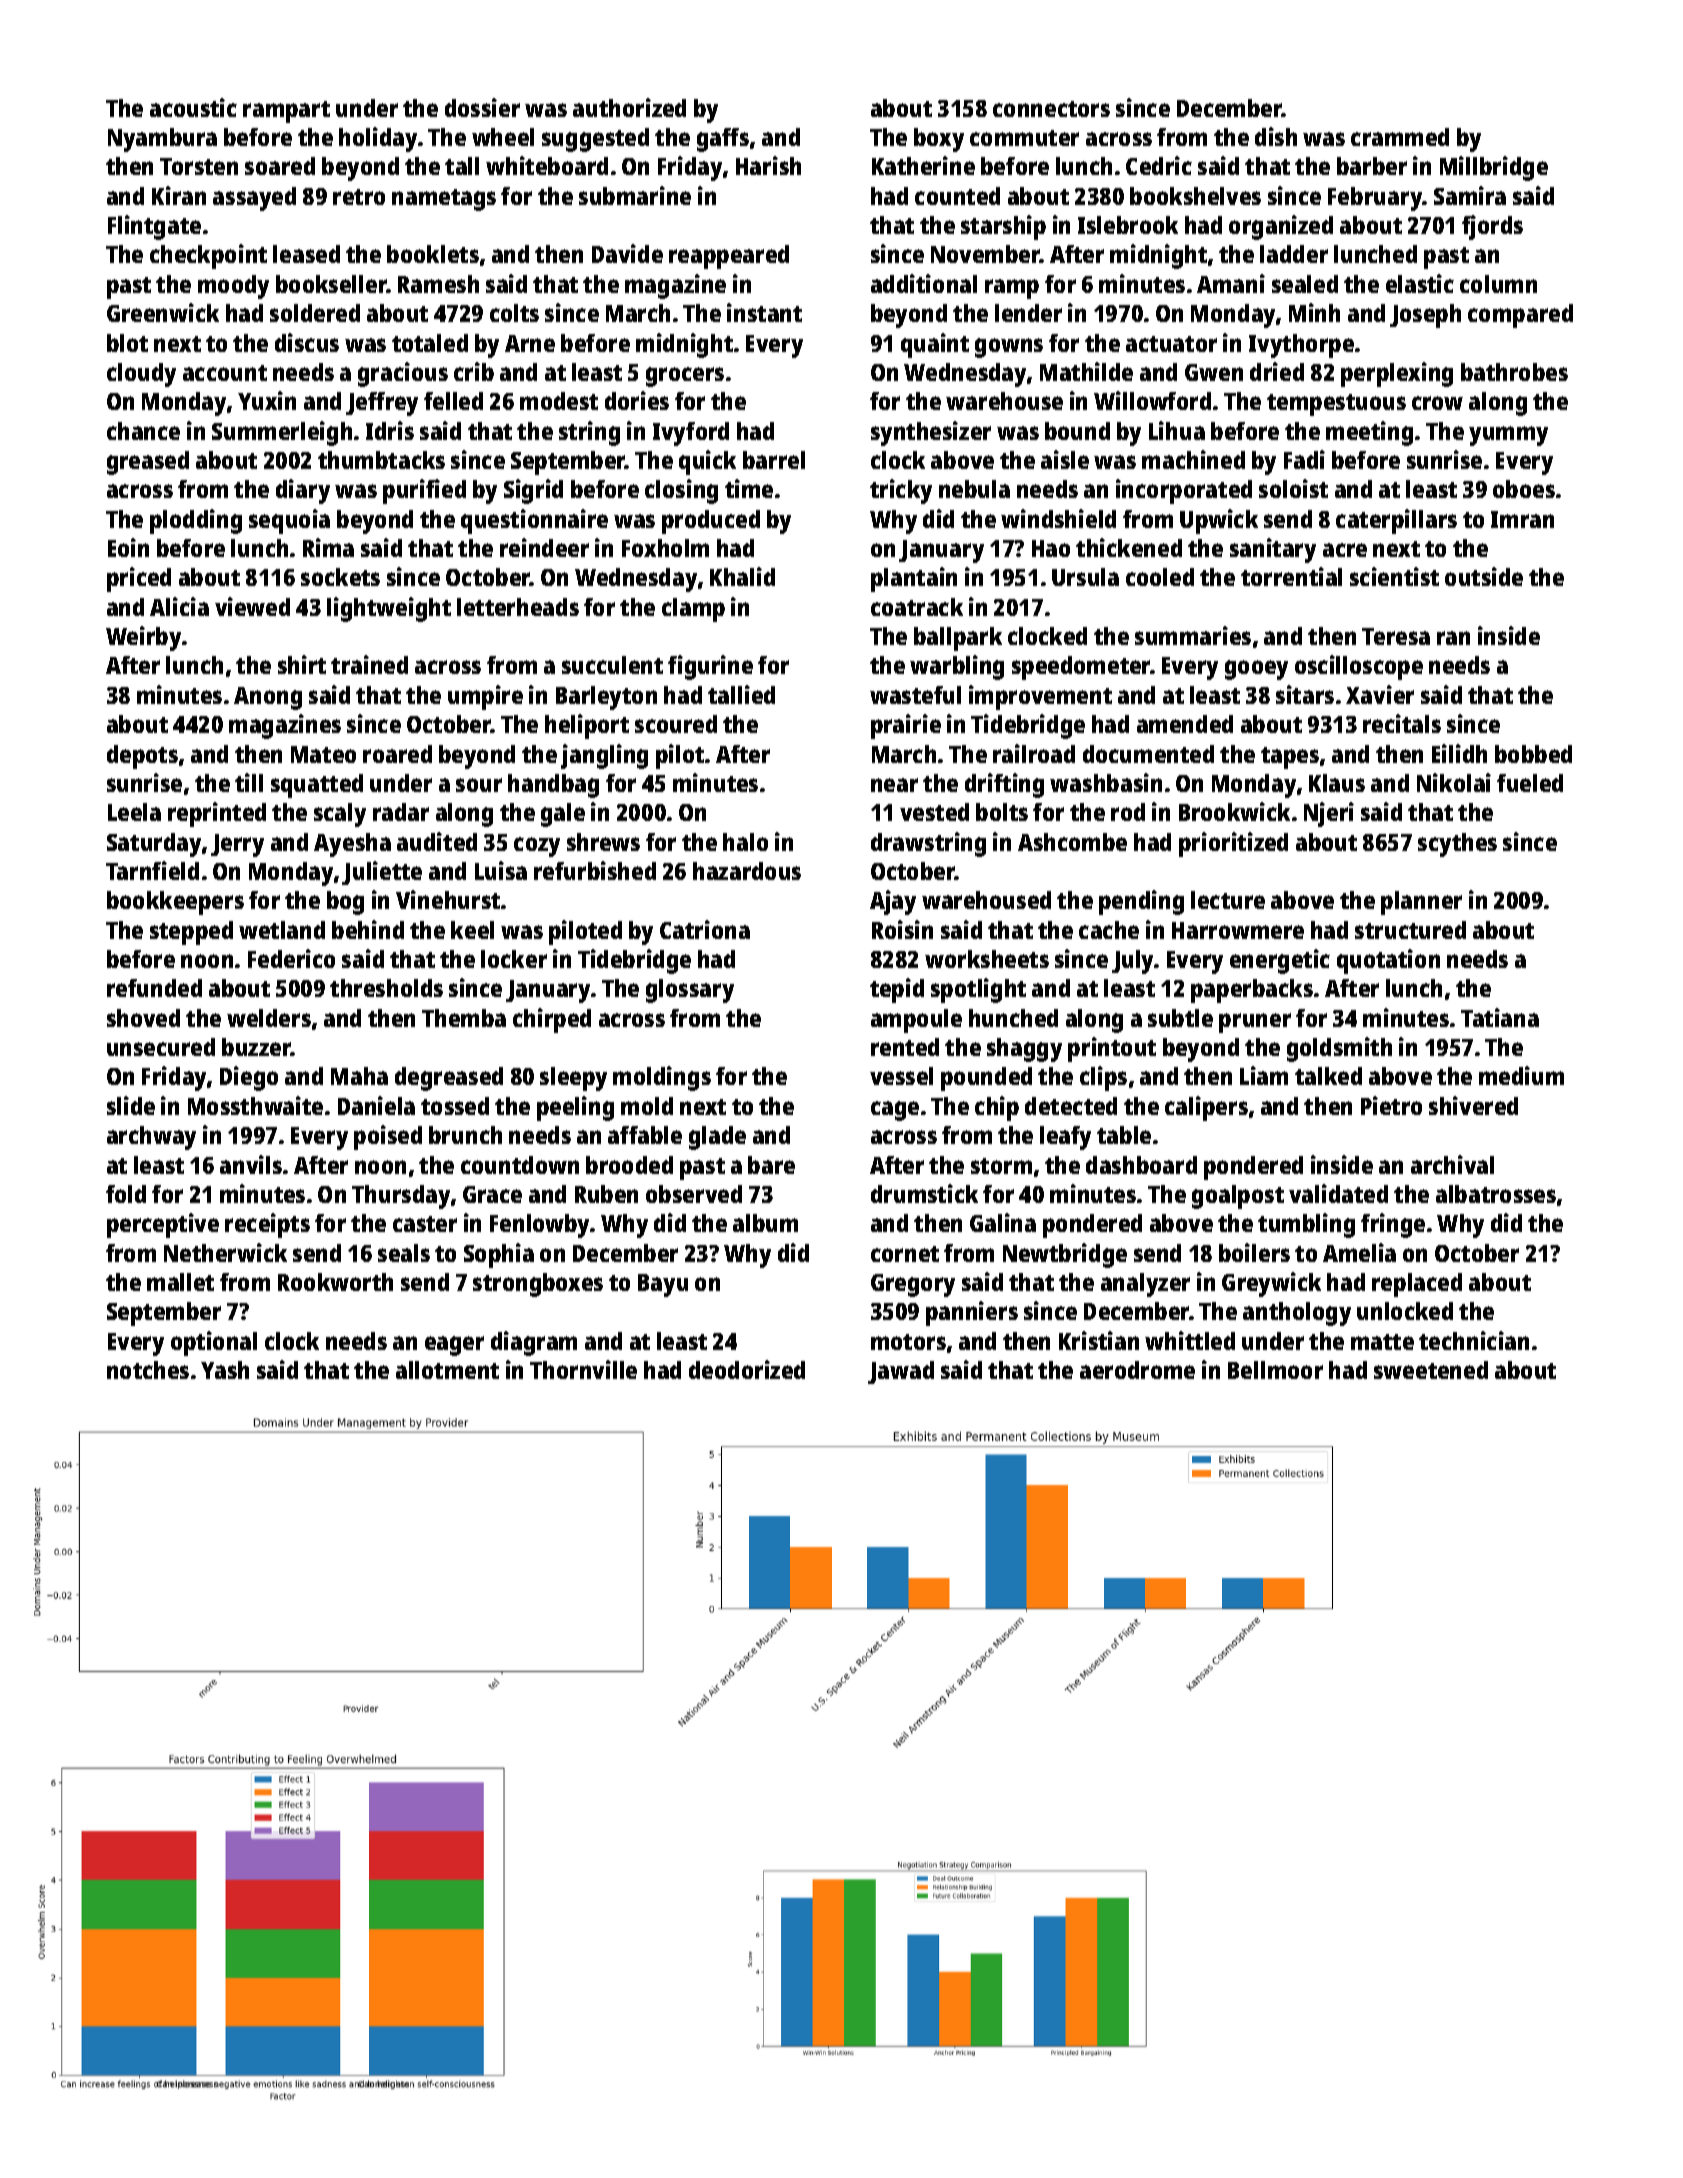 This screenshot has height=2178, width=1683. Describe the element at coordinates (705, 929) in the screenshot. I see `Catriona` at that location.
